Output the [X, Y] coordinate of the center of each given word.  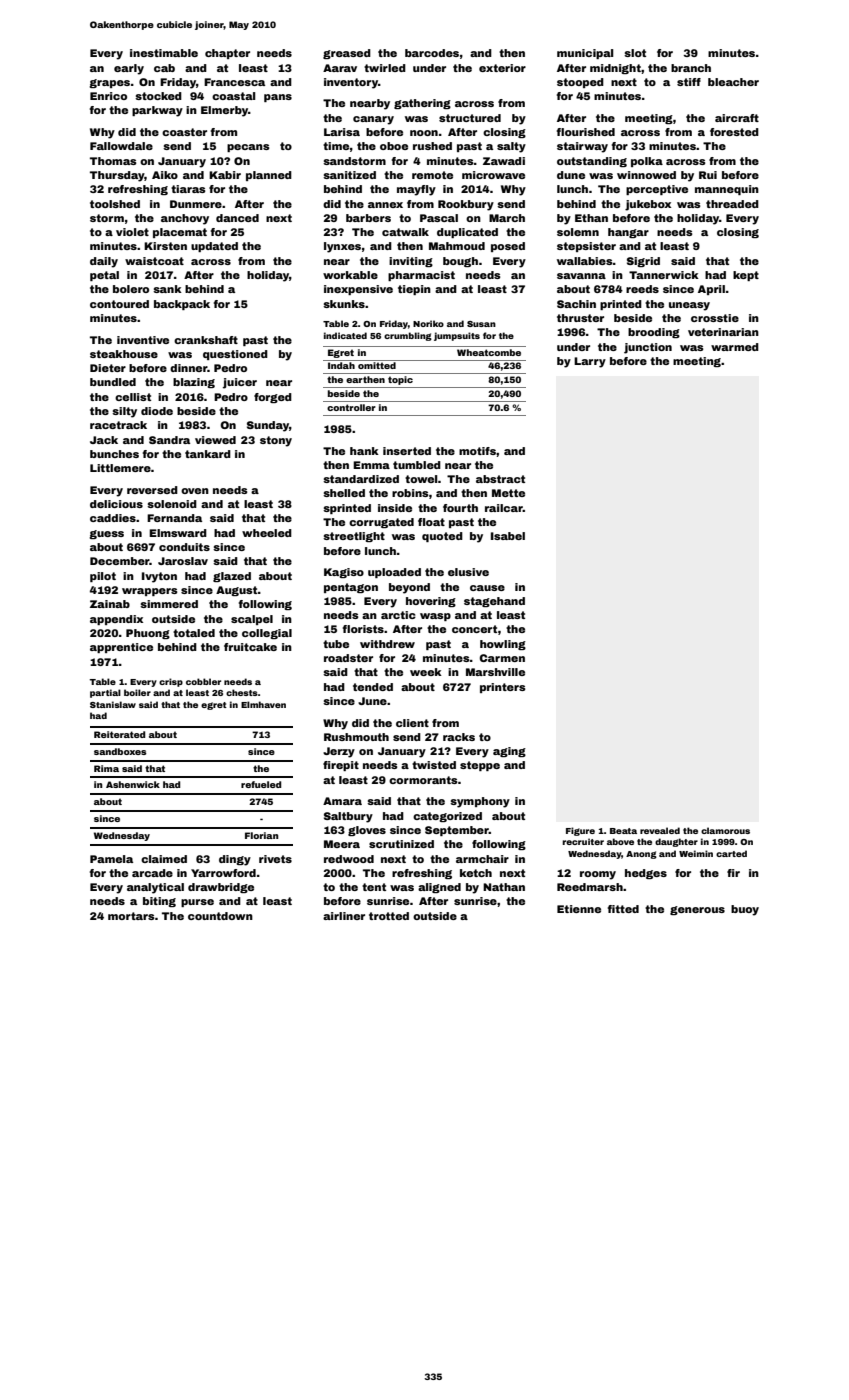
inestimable [164, 53]
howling [503, 645]
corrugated [381, 523]
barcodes [432, 53]
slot [635, 53]
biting [159, 902]
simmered [169, 604]
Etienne [579, 909]
